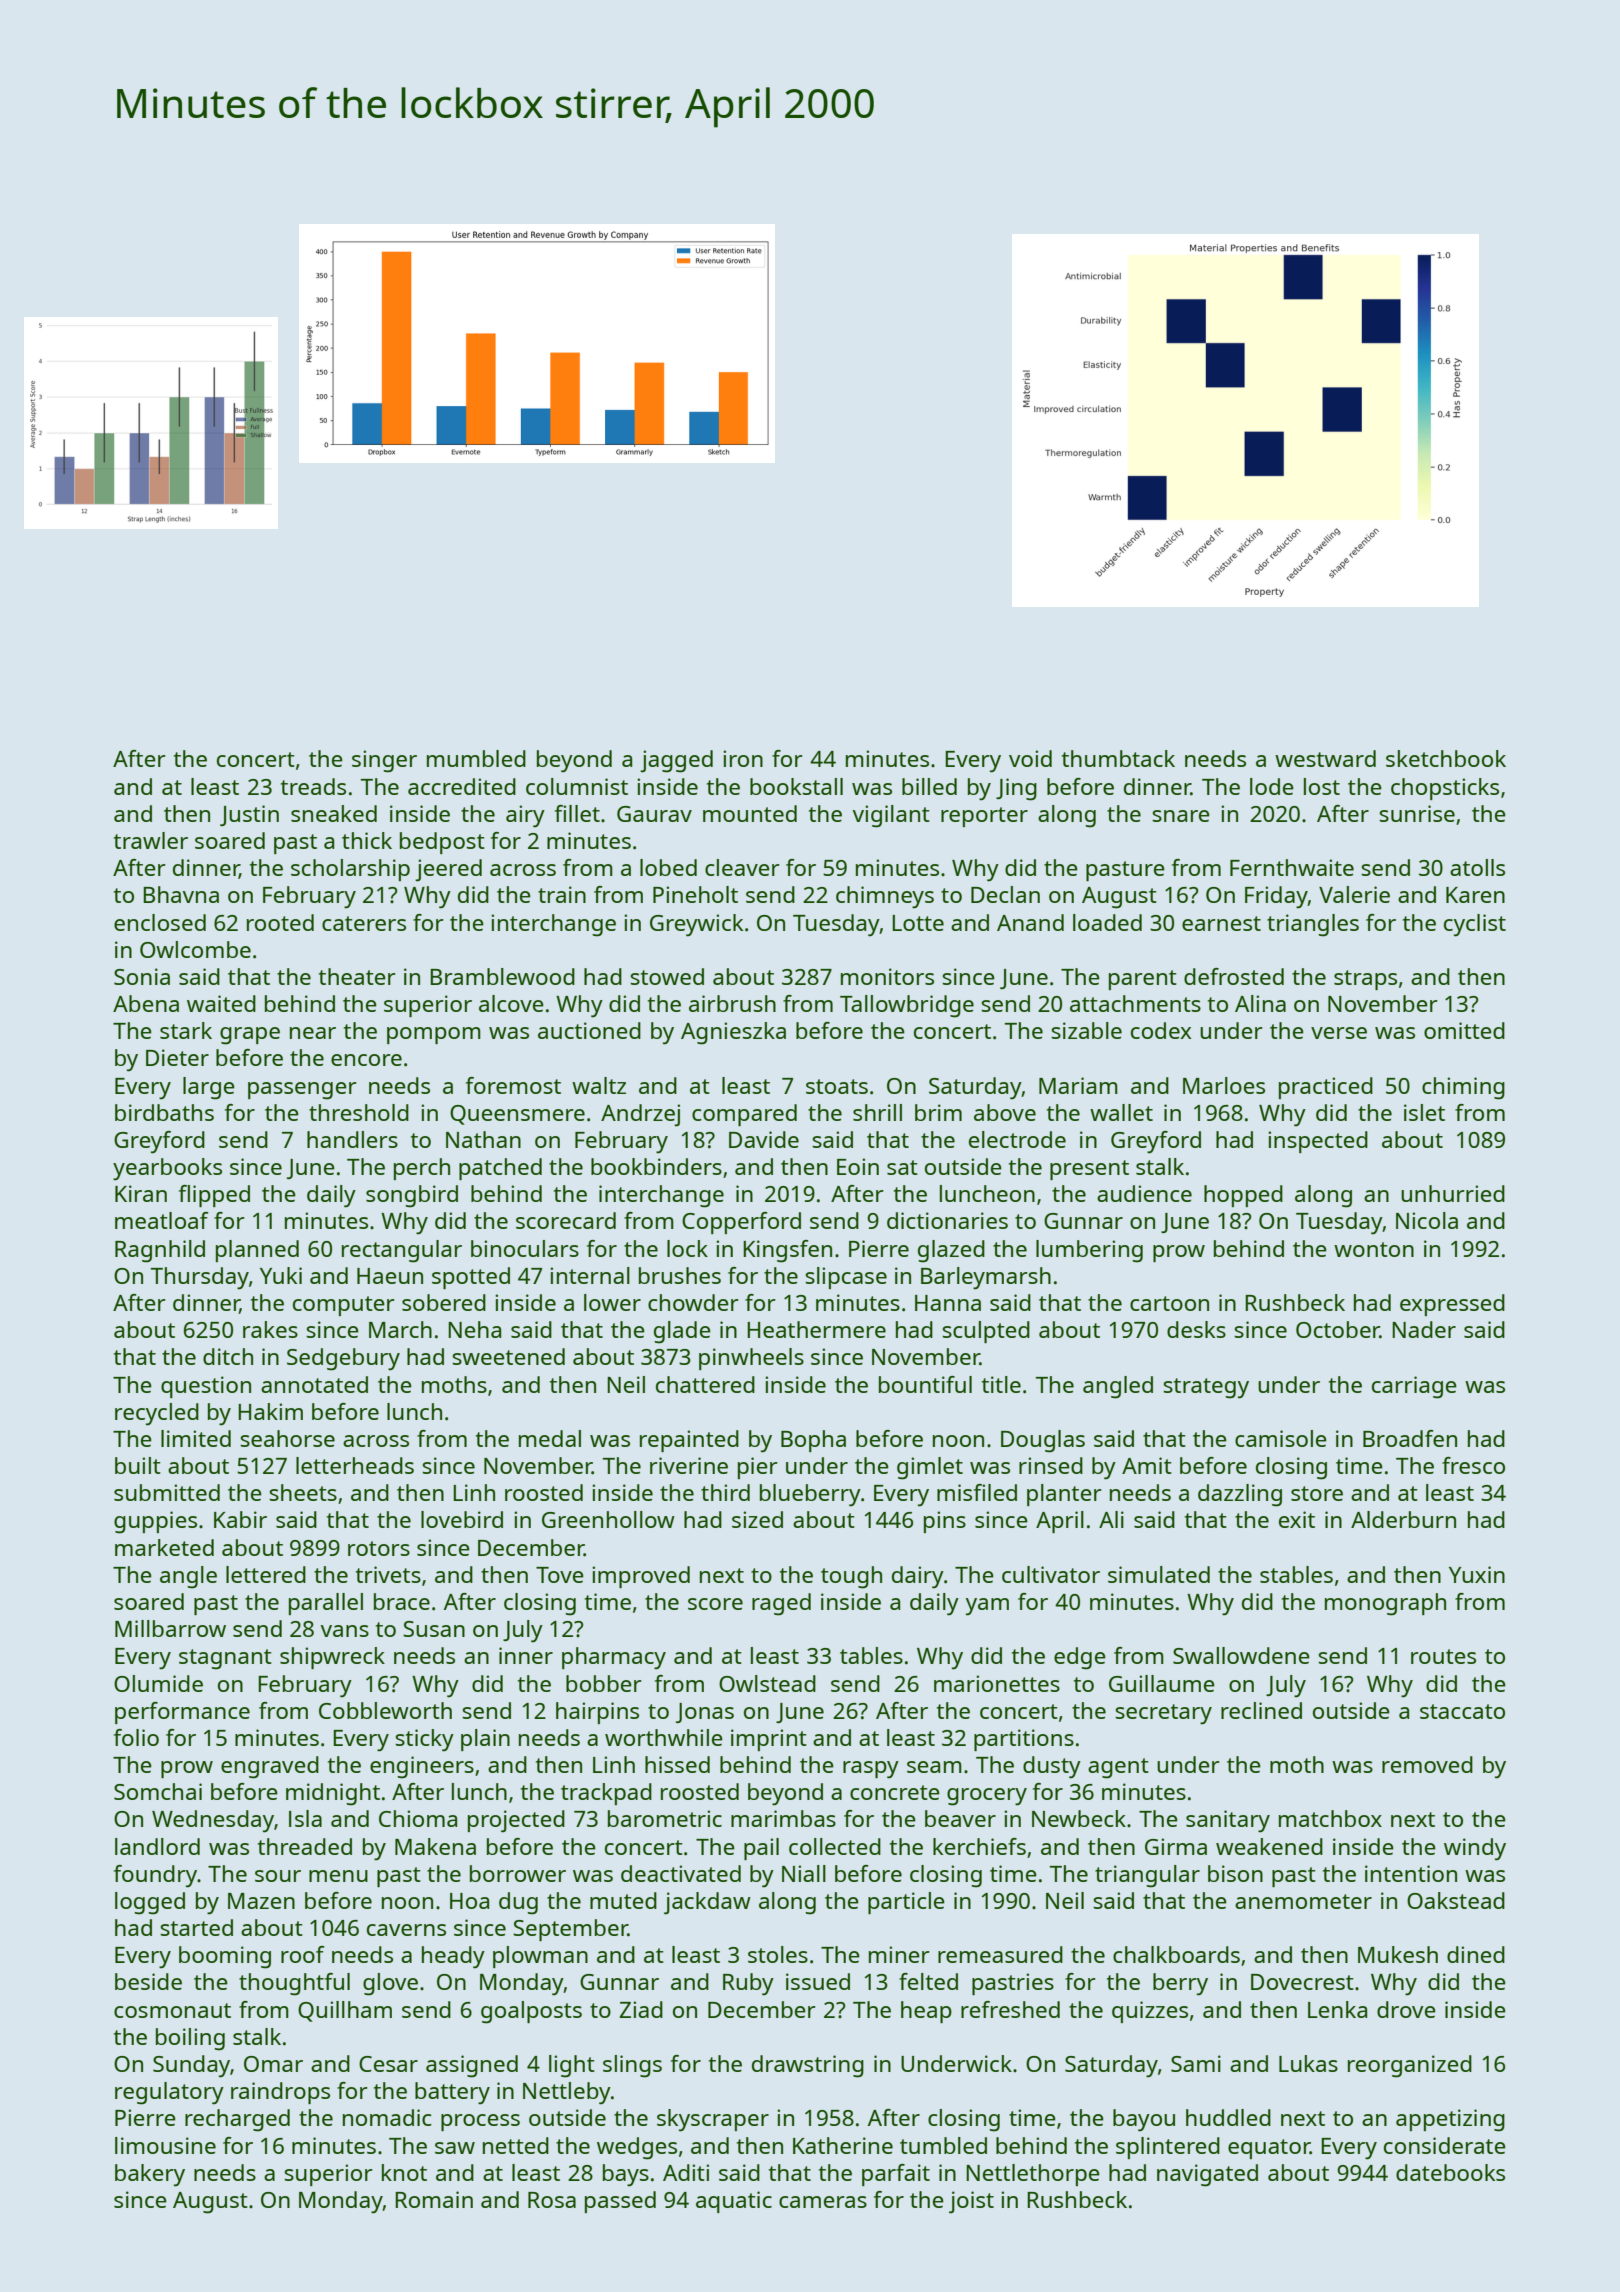 This document has width=1620, height=2292. I want to click on void, so click(1030, 758).
